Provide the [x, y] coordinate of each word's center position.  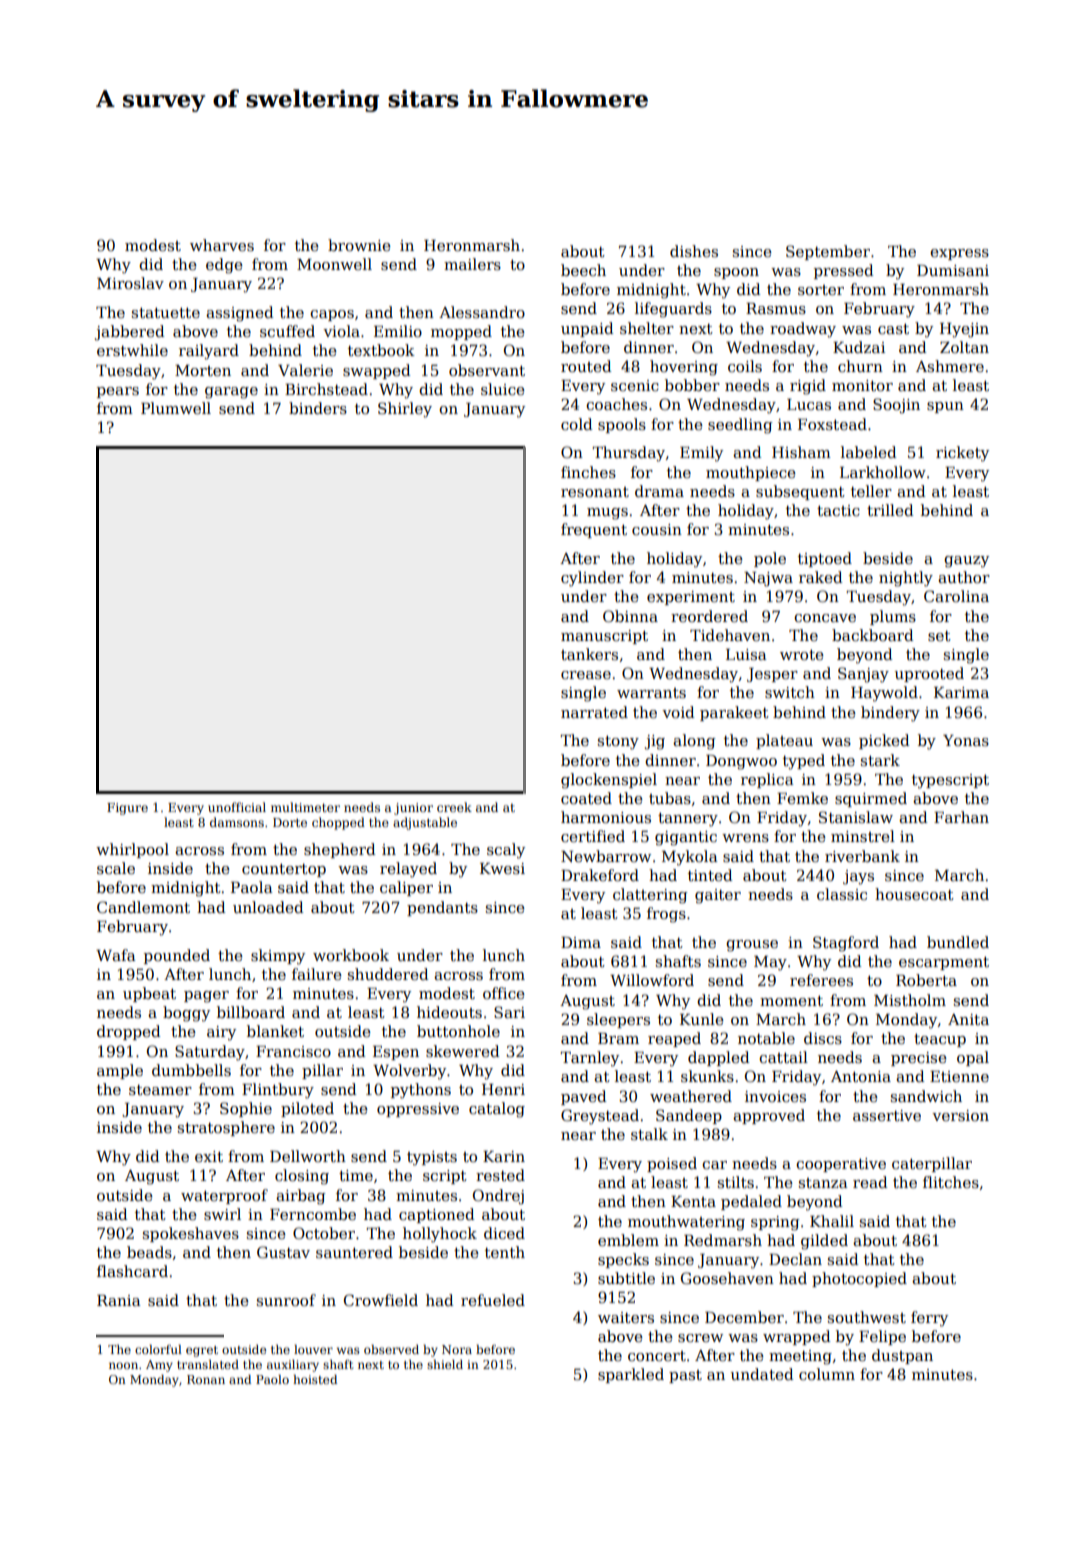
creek [454, 807]
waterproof [224, 1196]
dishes [694, 251]
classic [842, 894]
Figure [127, 809]
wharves [222, 245]
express [959, 254]
